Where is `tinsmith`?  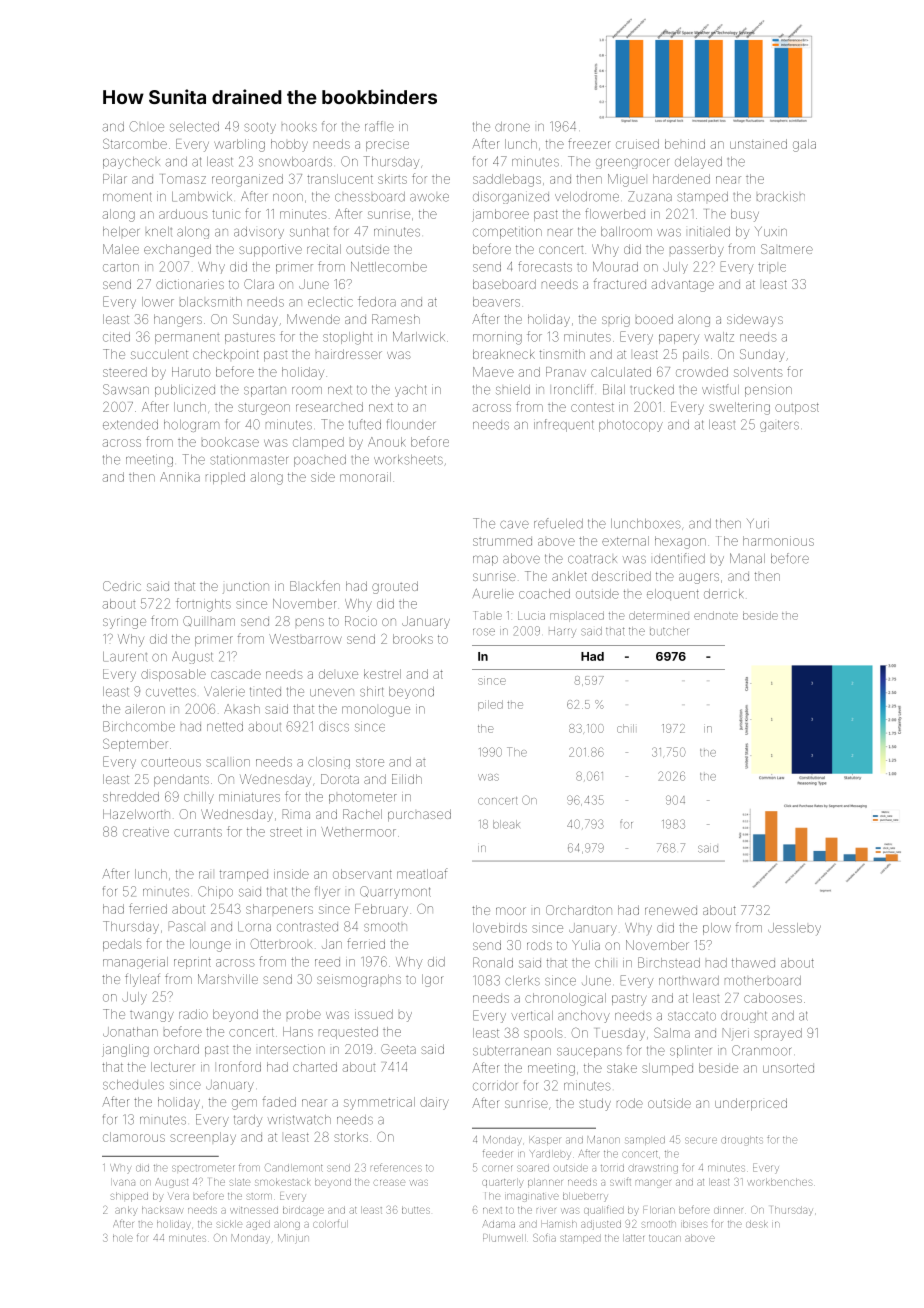 tinsmith is located at coordinates (562, 354).
